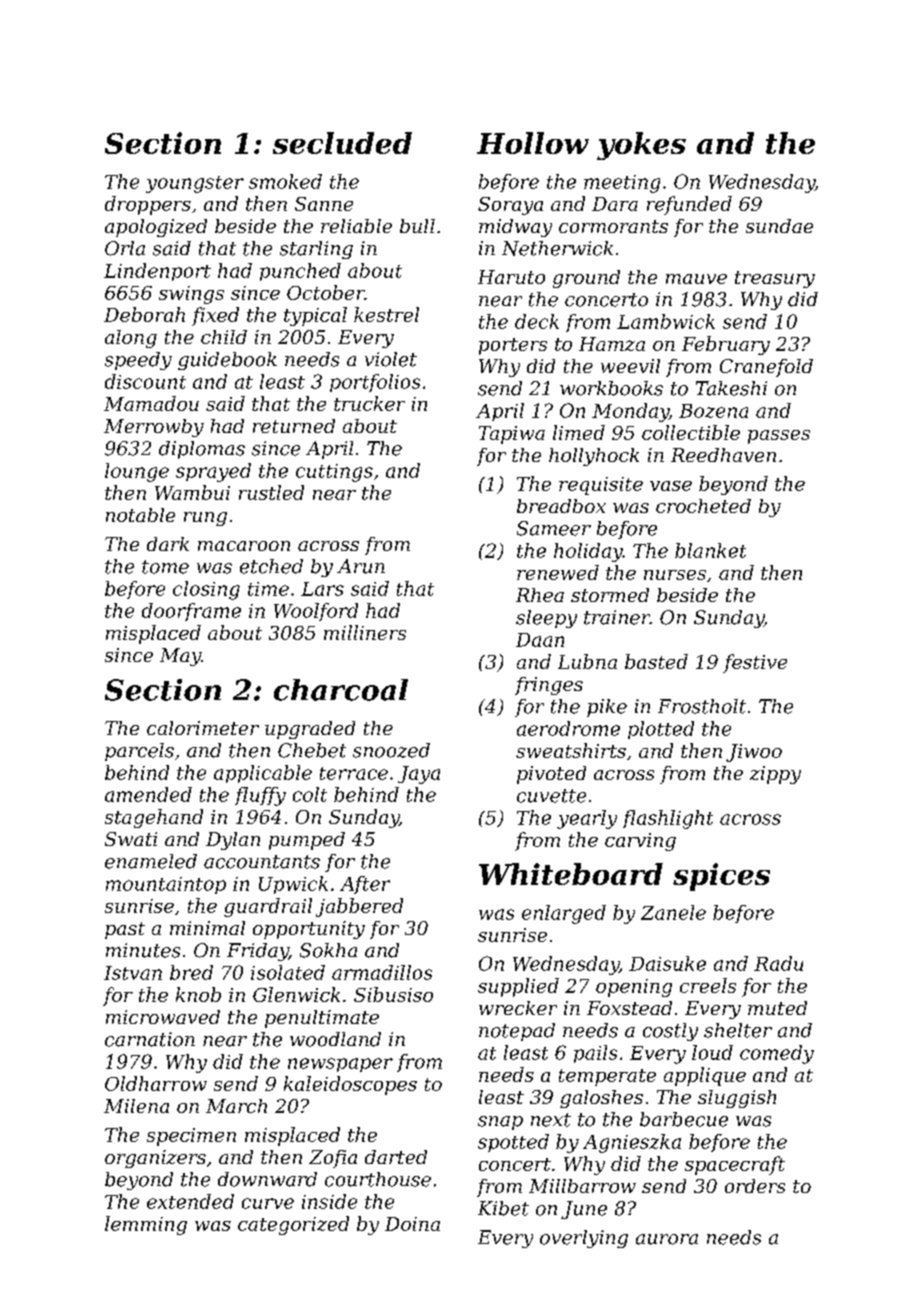  I want to click on speedy, so click(138, 361).
